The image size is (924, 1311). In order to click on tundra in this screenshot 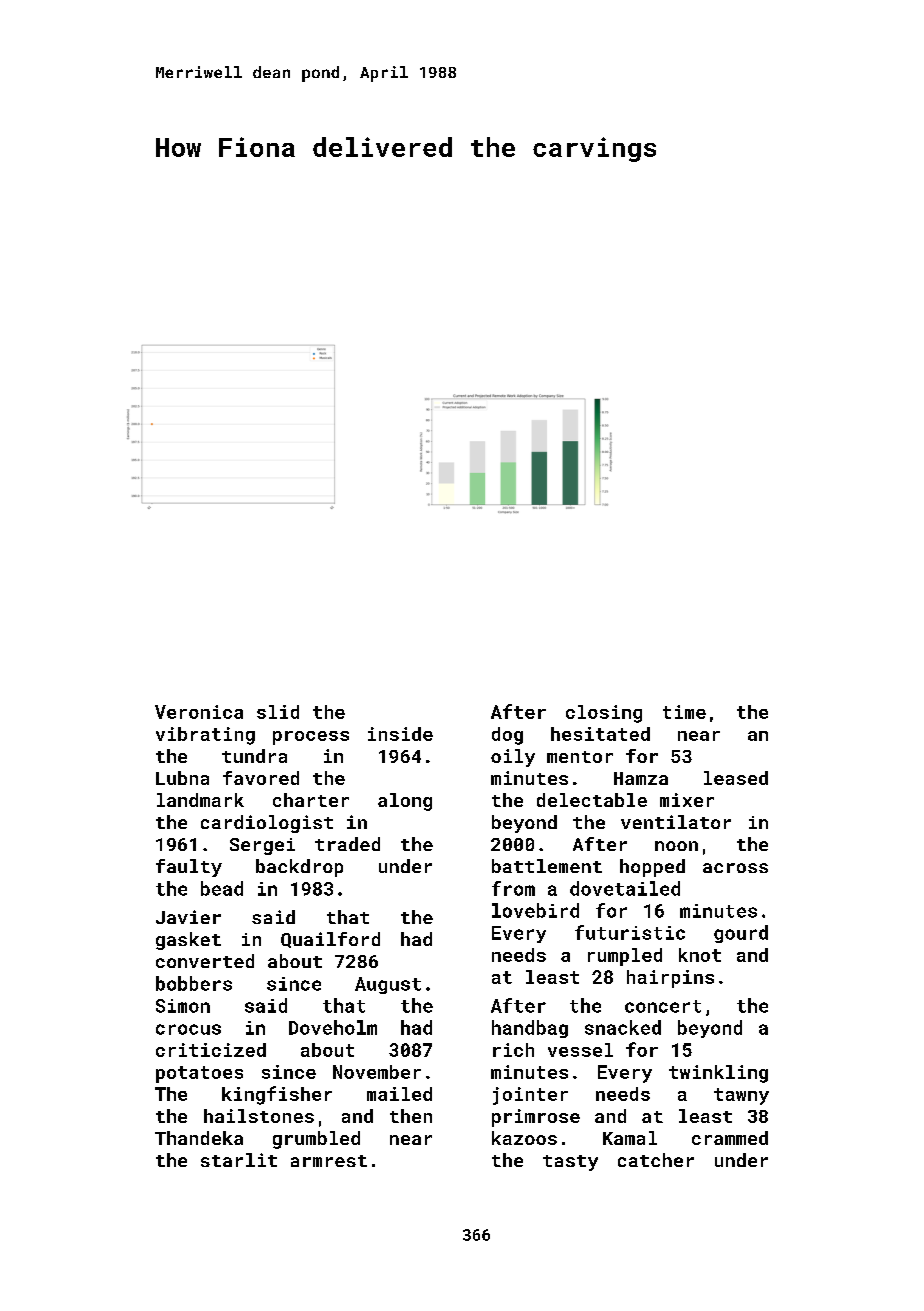, I will do `click(254, 756)`.
